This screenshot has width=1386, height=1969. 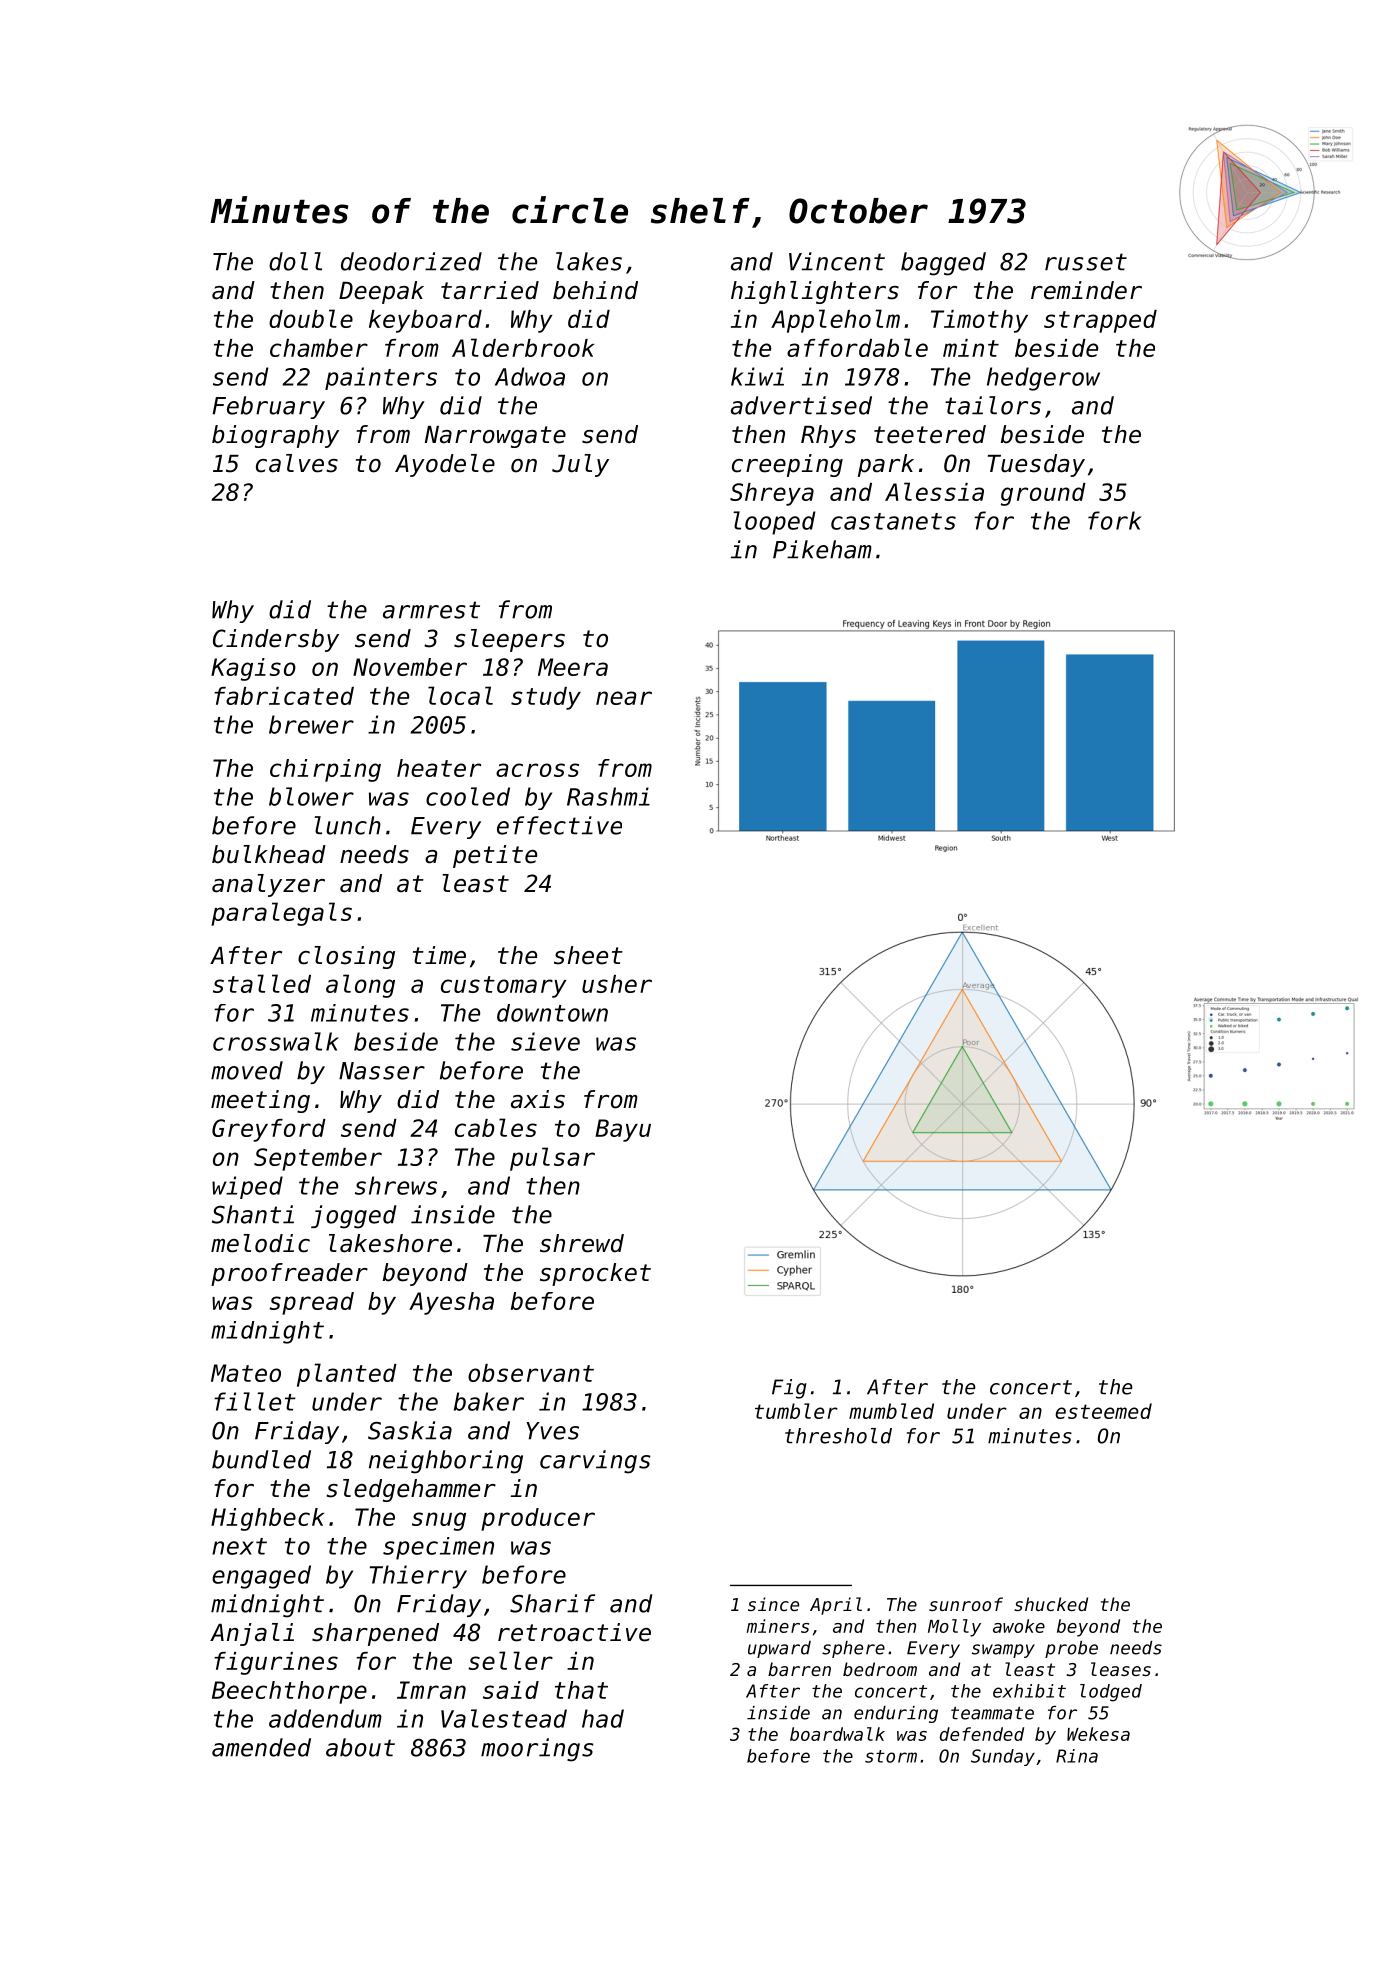 I want to click on effective, so click(x=559, y=825).
